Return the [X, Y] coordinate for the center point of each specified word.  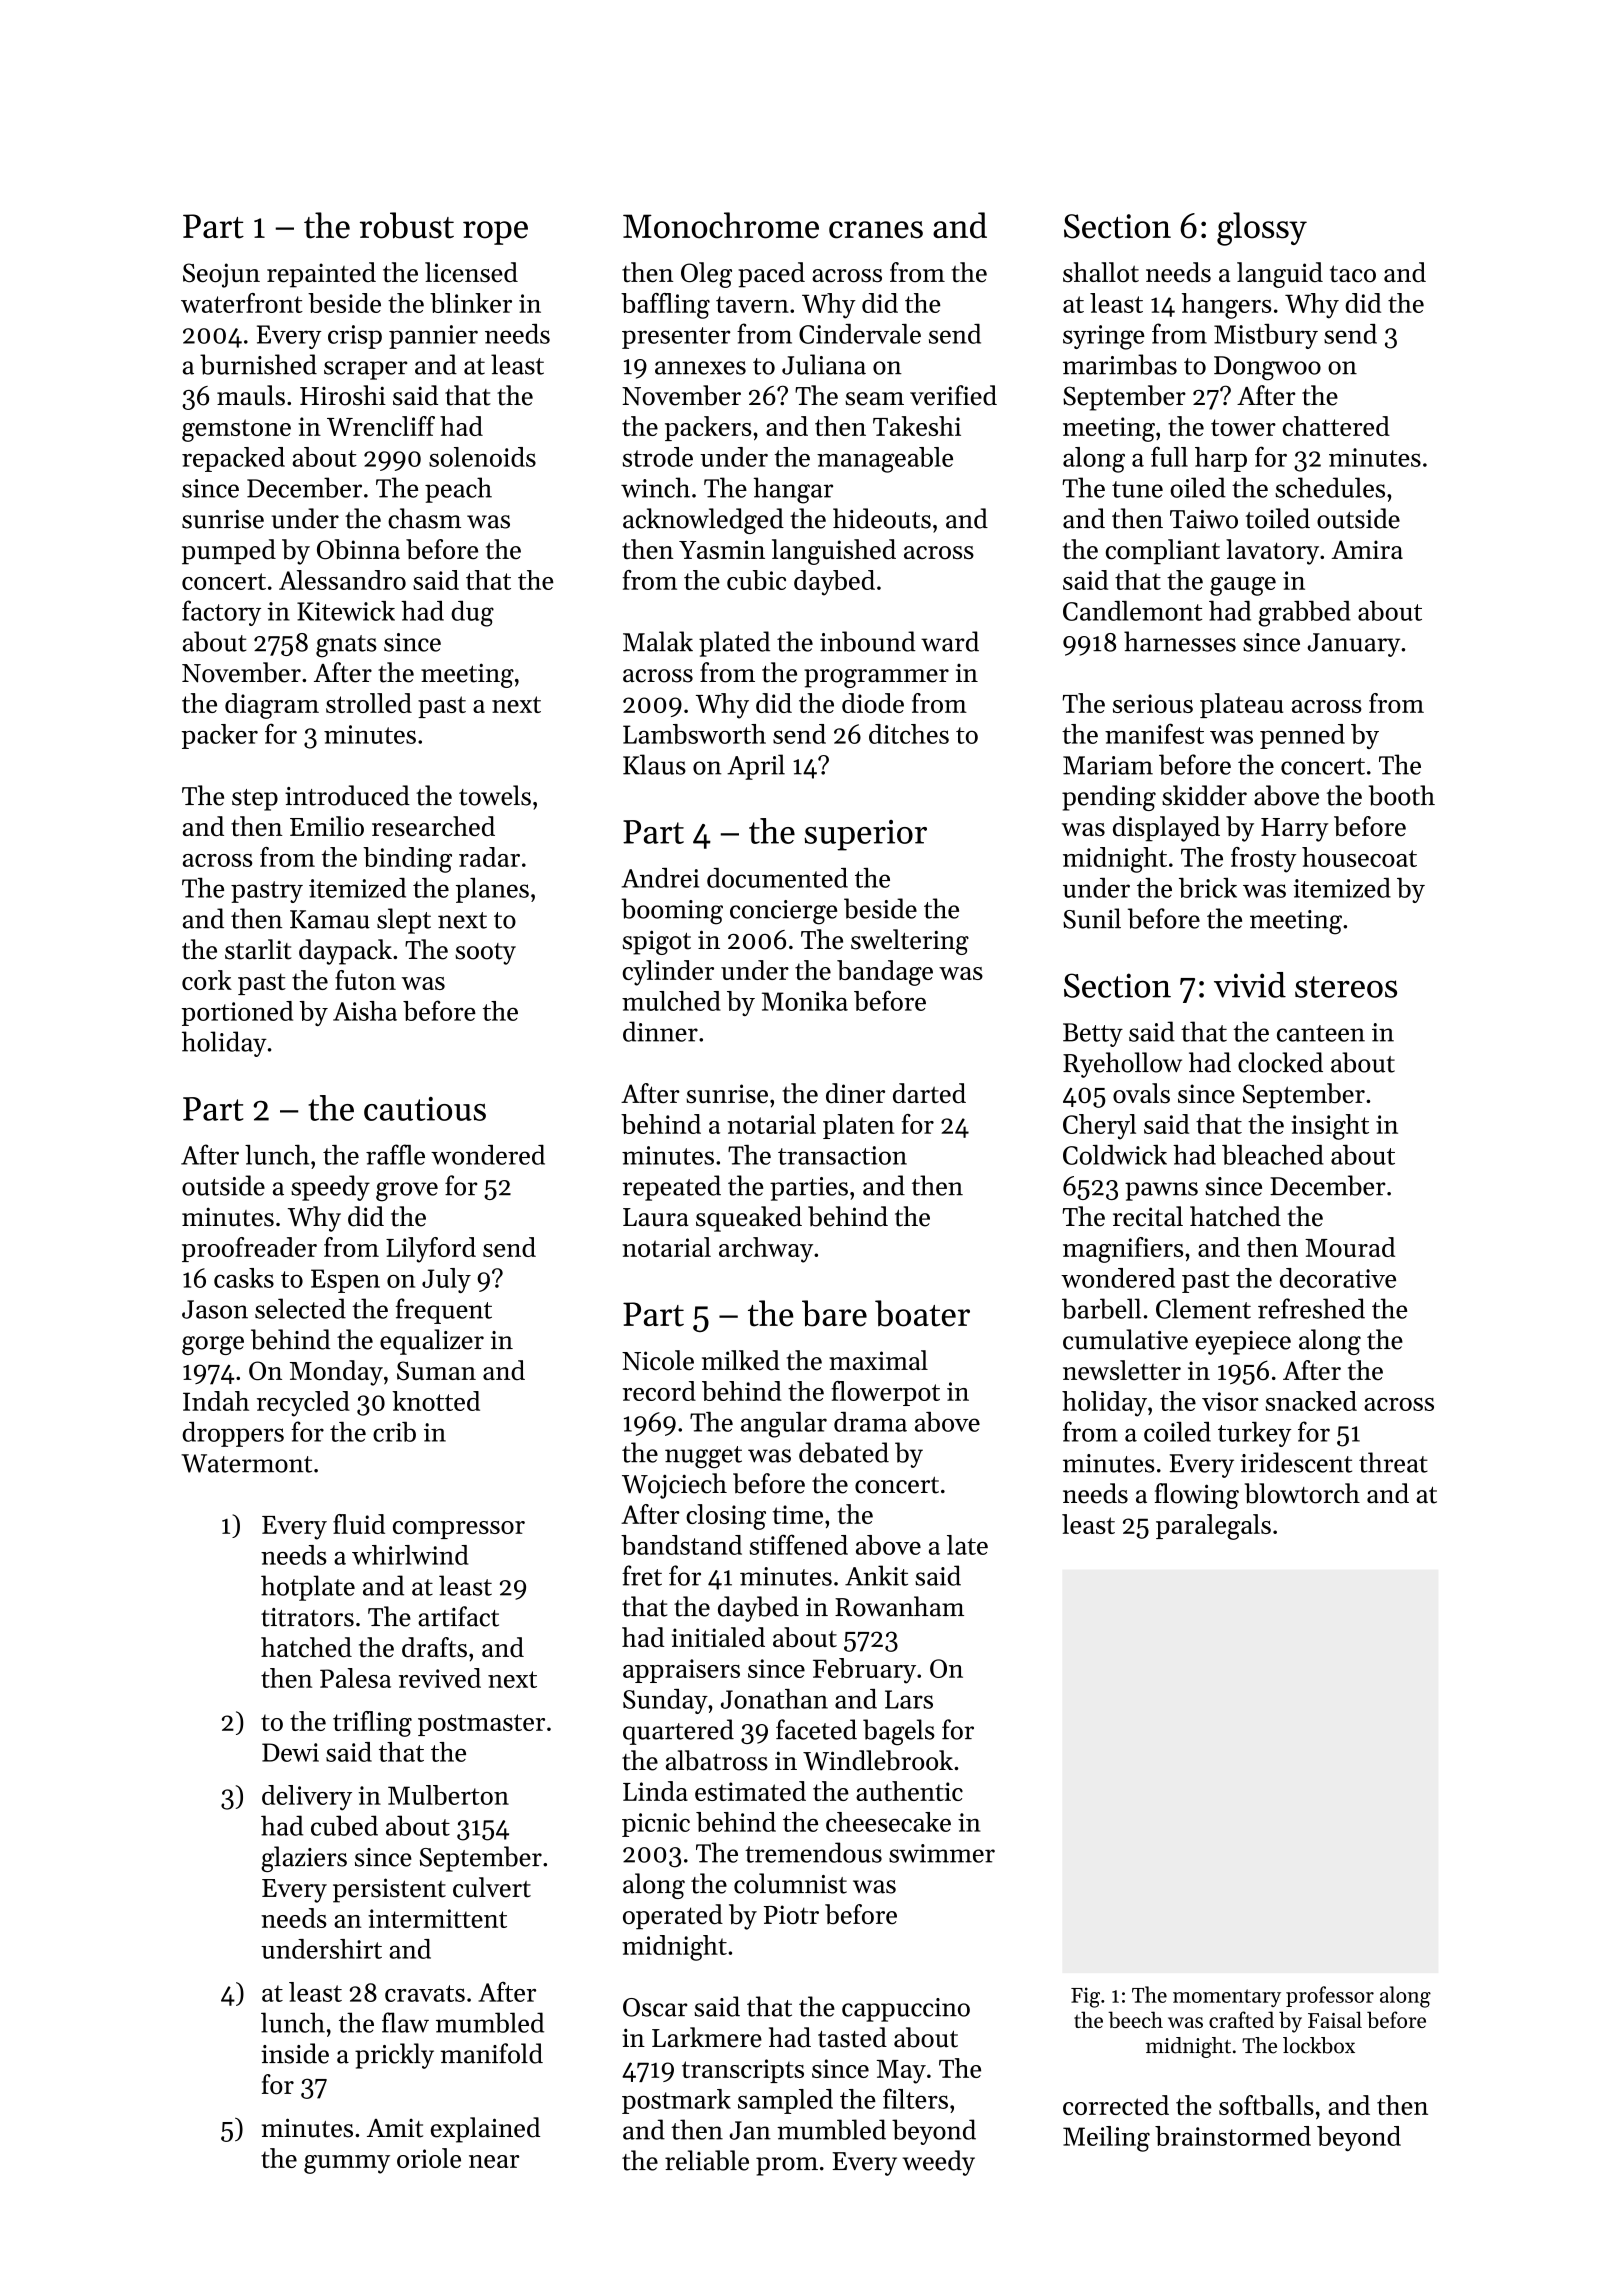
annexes [700, 368]
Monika [805, 1001]
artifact [458, 1616]
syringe [1104, 337]
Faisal [1335, 2019]
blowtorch [1302, 1493]
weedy [938, 2163]
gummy [347, 2164]
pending [1109, 798]
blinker [471, 303]
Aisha [365, 1011]
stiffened [799, 1544]
